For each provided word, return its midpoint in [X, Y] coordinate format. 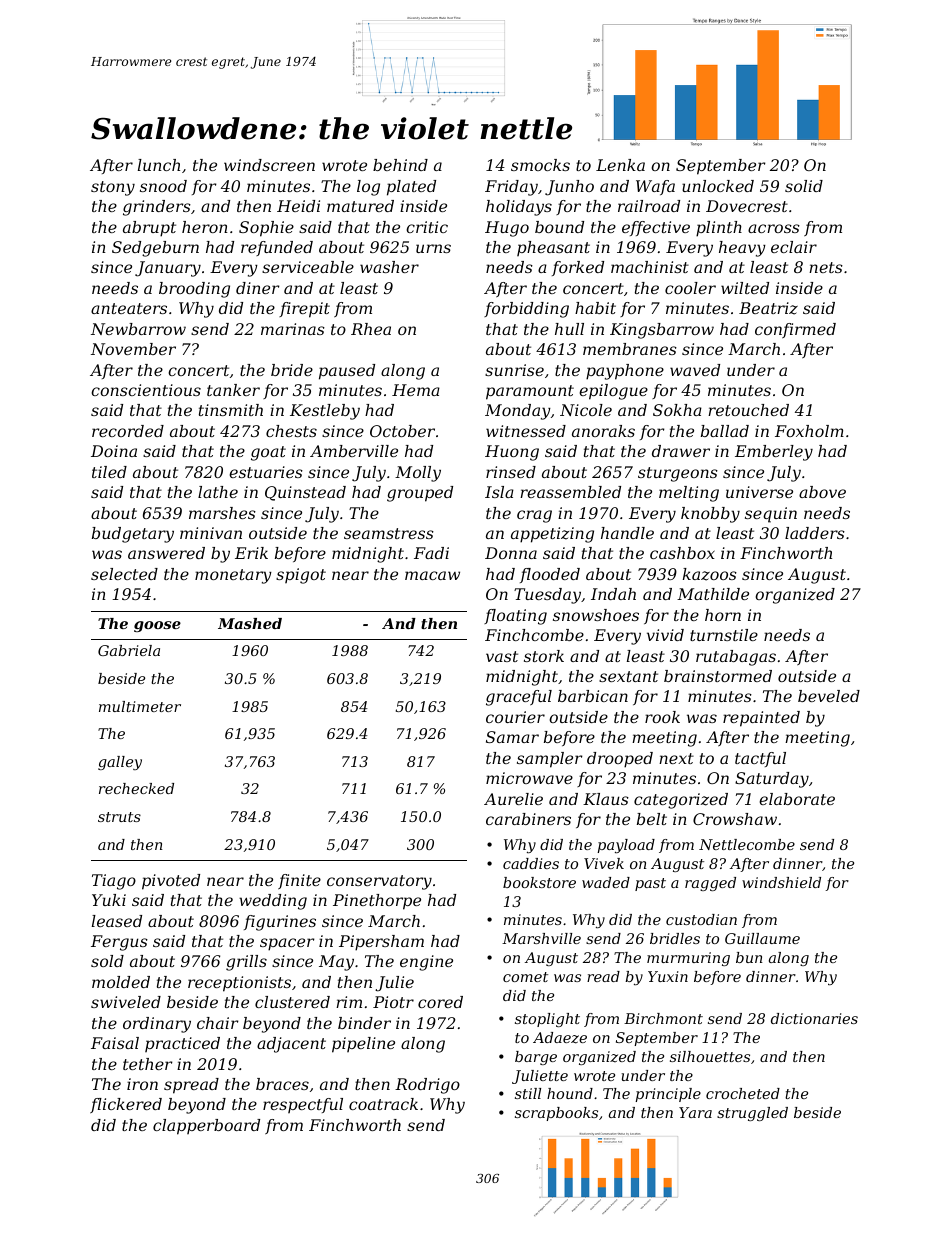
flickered [126, 1105]
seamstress [389, 533]
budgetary [133, 535]
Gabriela [129, 650]
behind [400, 165]
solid [804, 186]
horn [723, 615]
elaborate [797, 799]
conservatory [379, 882]
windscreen [269, 165]
